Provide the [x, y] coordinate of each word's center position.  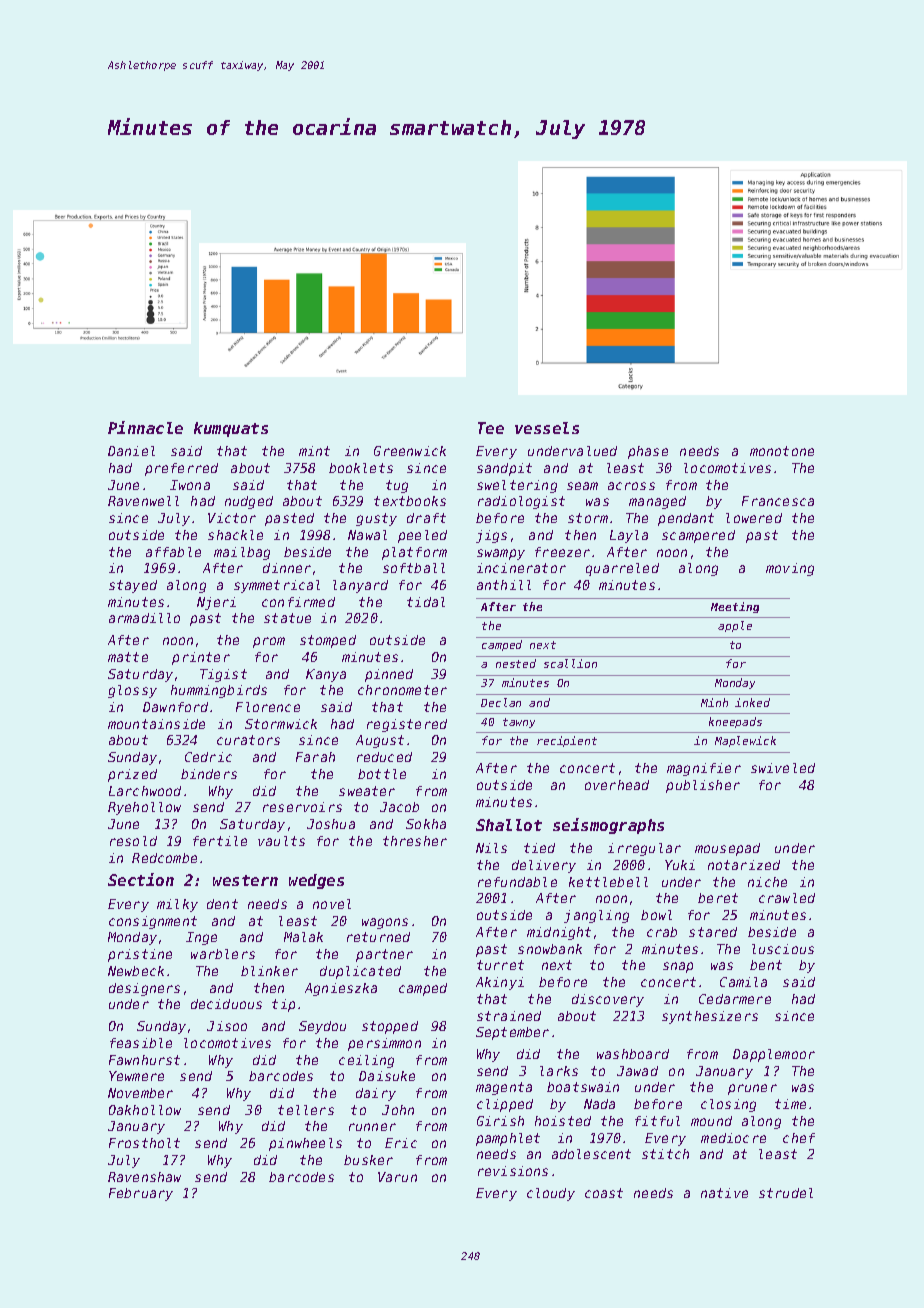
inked [752, 702]
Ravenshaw [144, 1177]
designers [144, 989]
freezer [562, 552]
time [790, 1104]
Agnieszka [341, 989]
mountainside [156, 724]
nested [516, 663]
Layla [629, 536]
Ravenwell [143, 501]
